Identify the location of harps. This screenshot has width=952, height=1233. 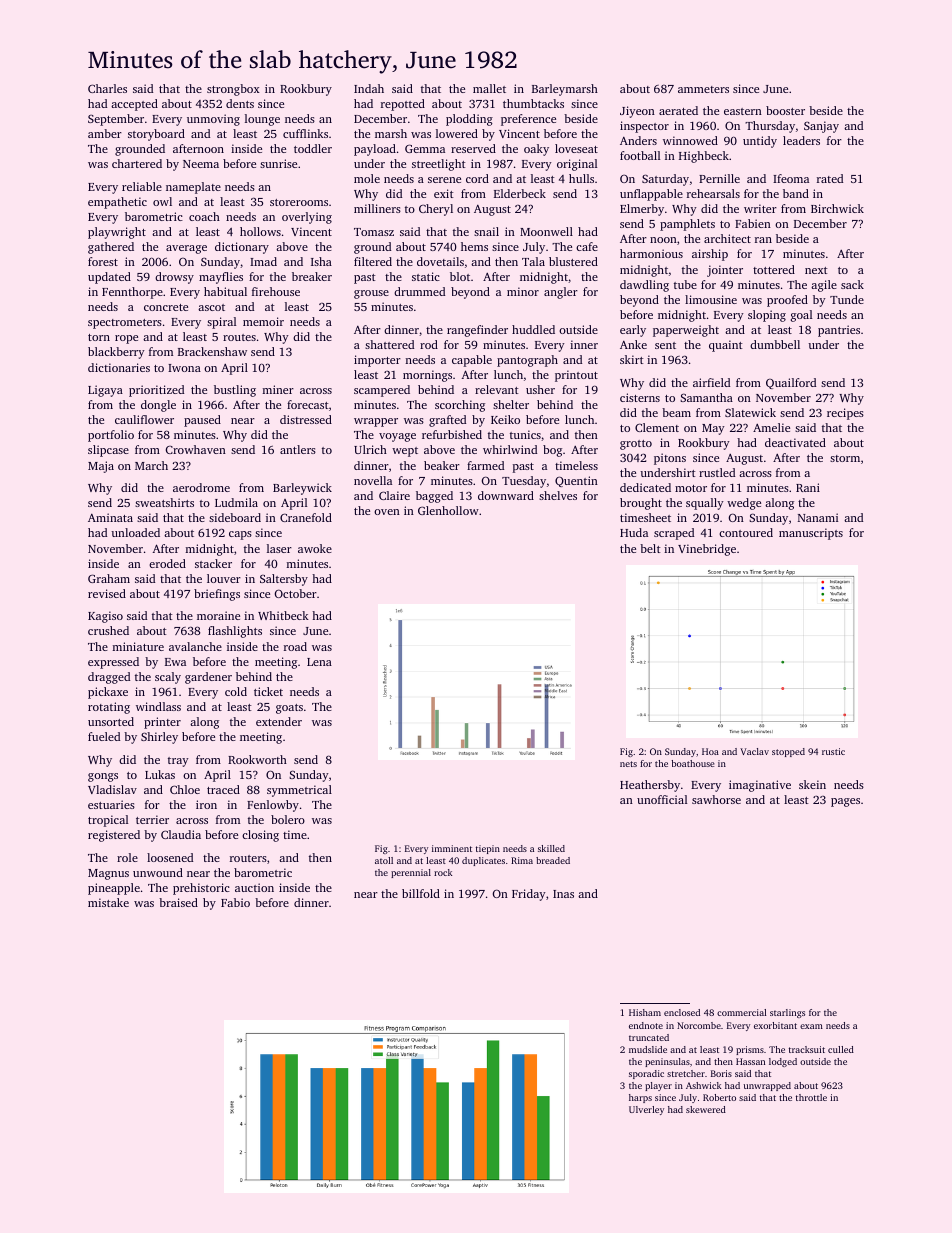
(640, 1098).
